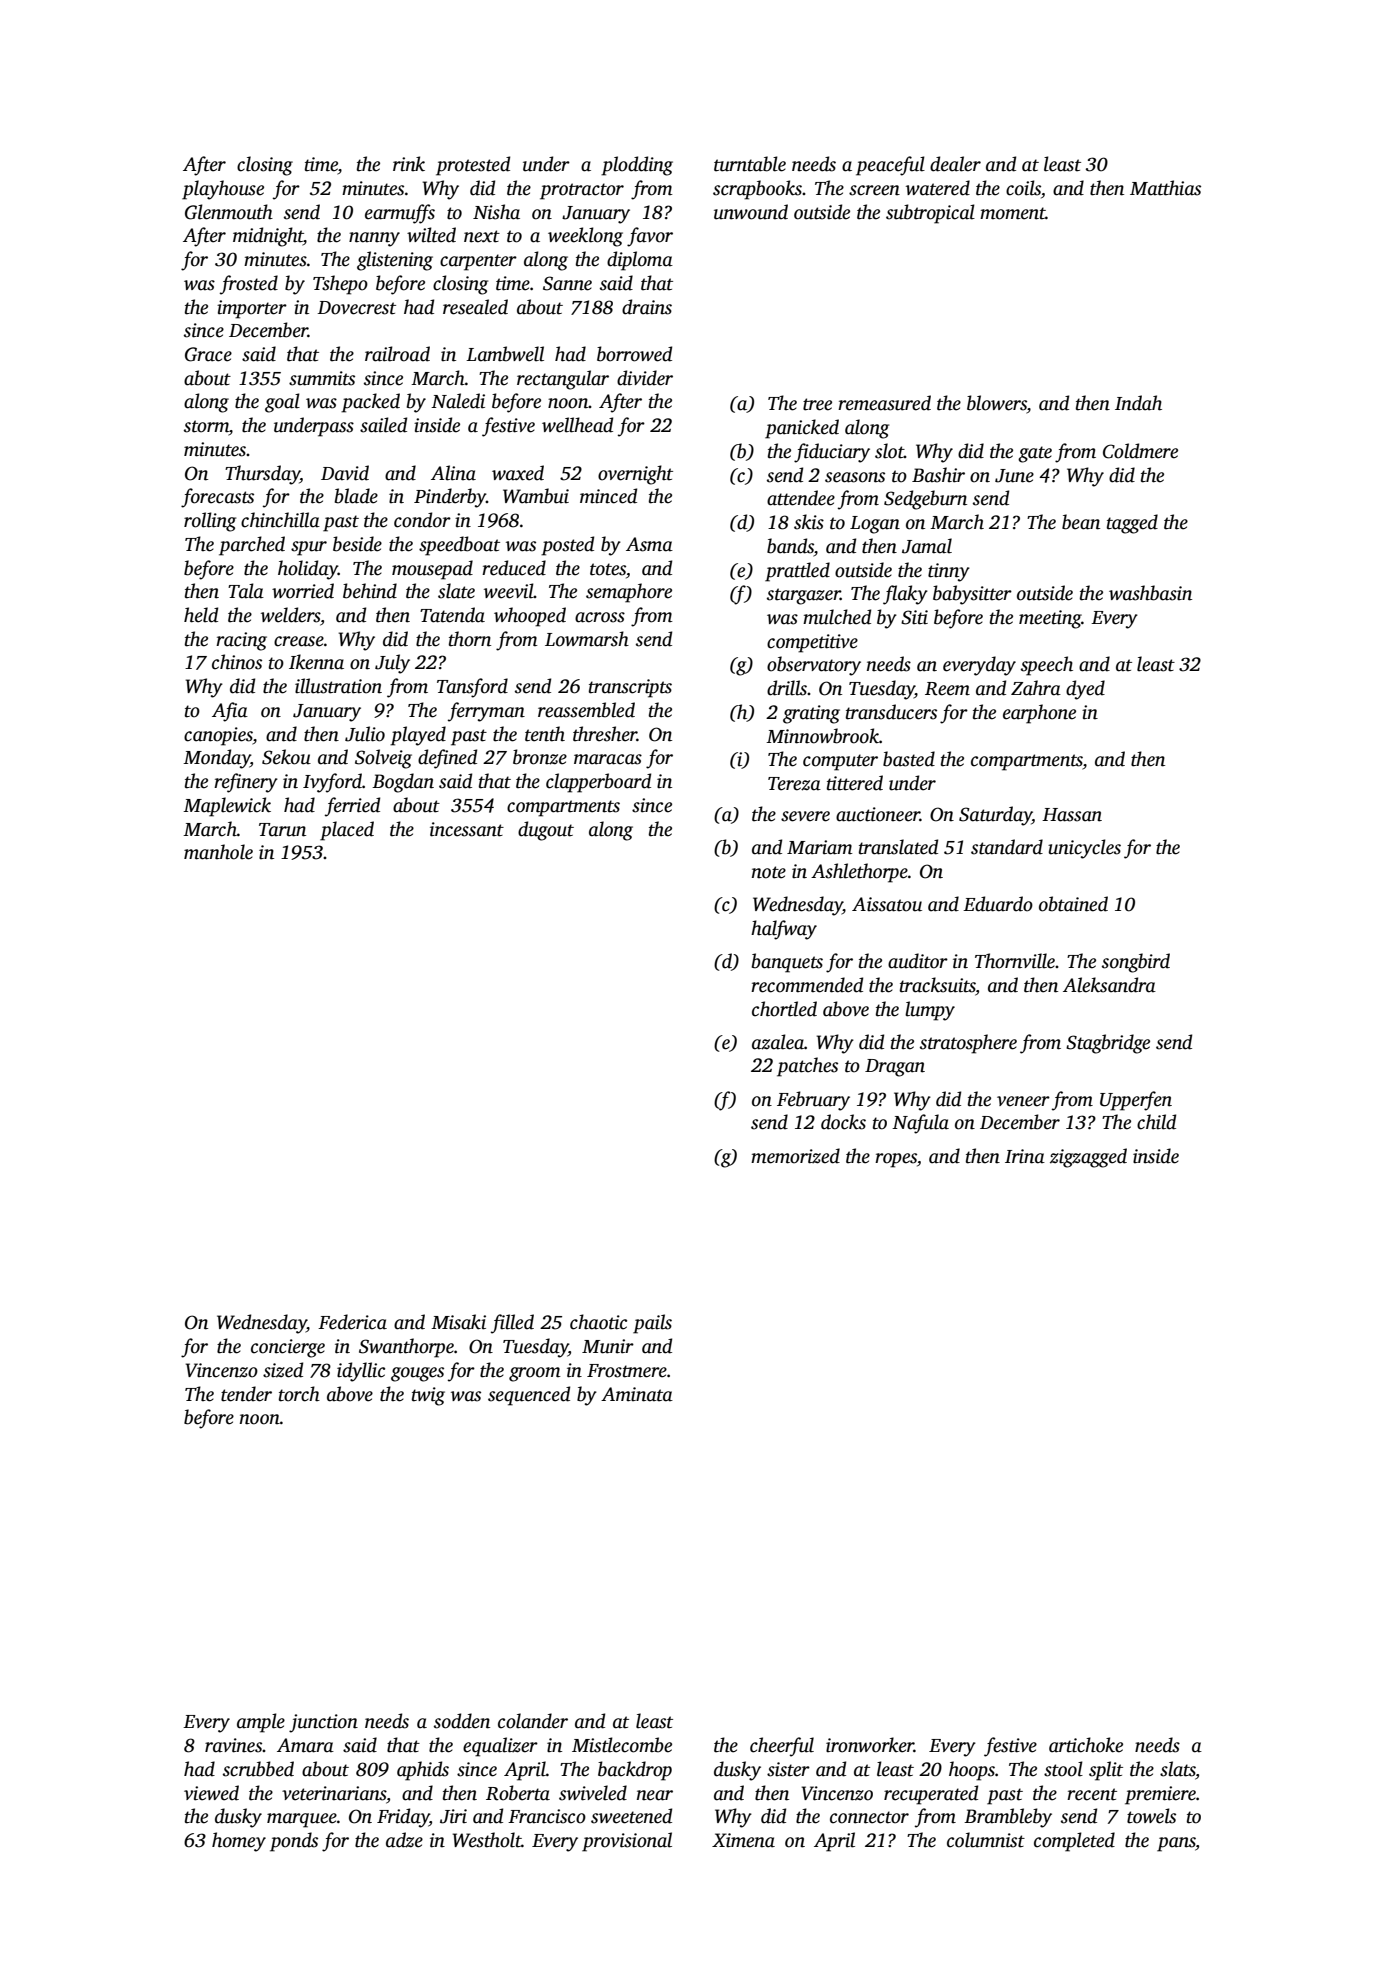 Image resolution: width=1386 pixels, height=1969 pixels. I want to click on washbasin, so click(1150, 593).
